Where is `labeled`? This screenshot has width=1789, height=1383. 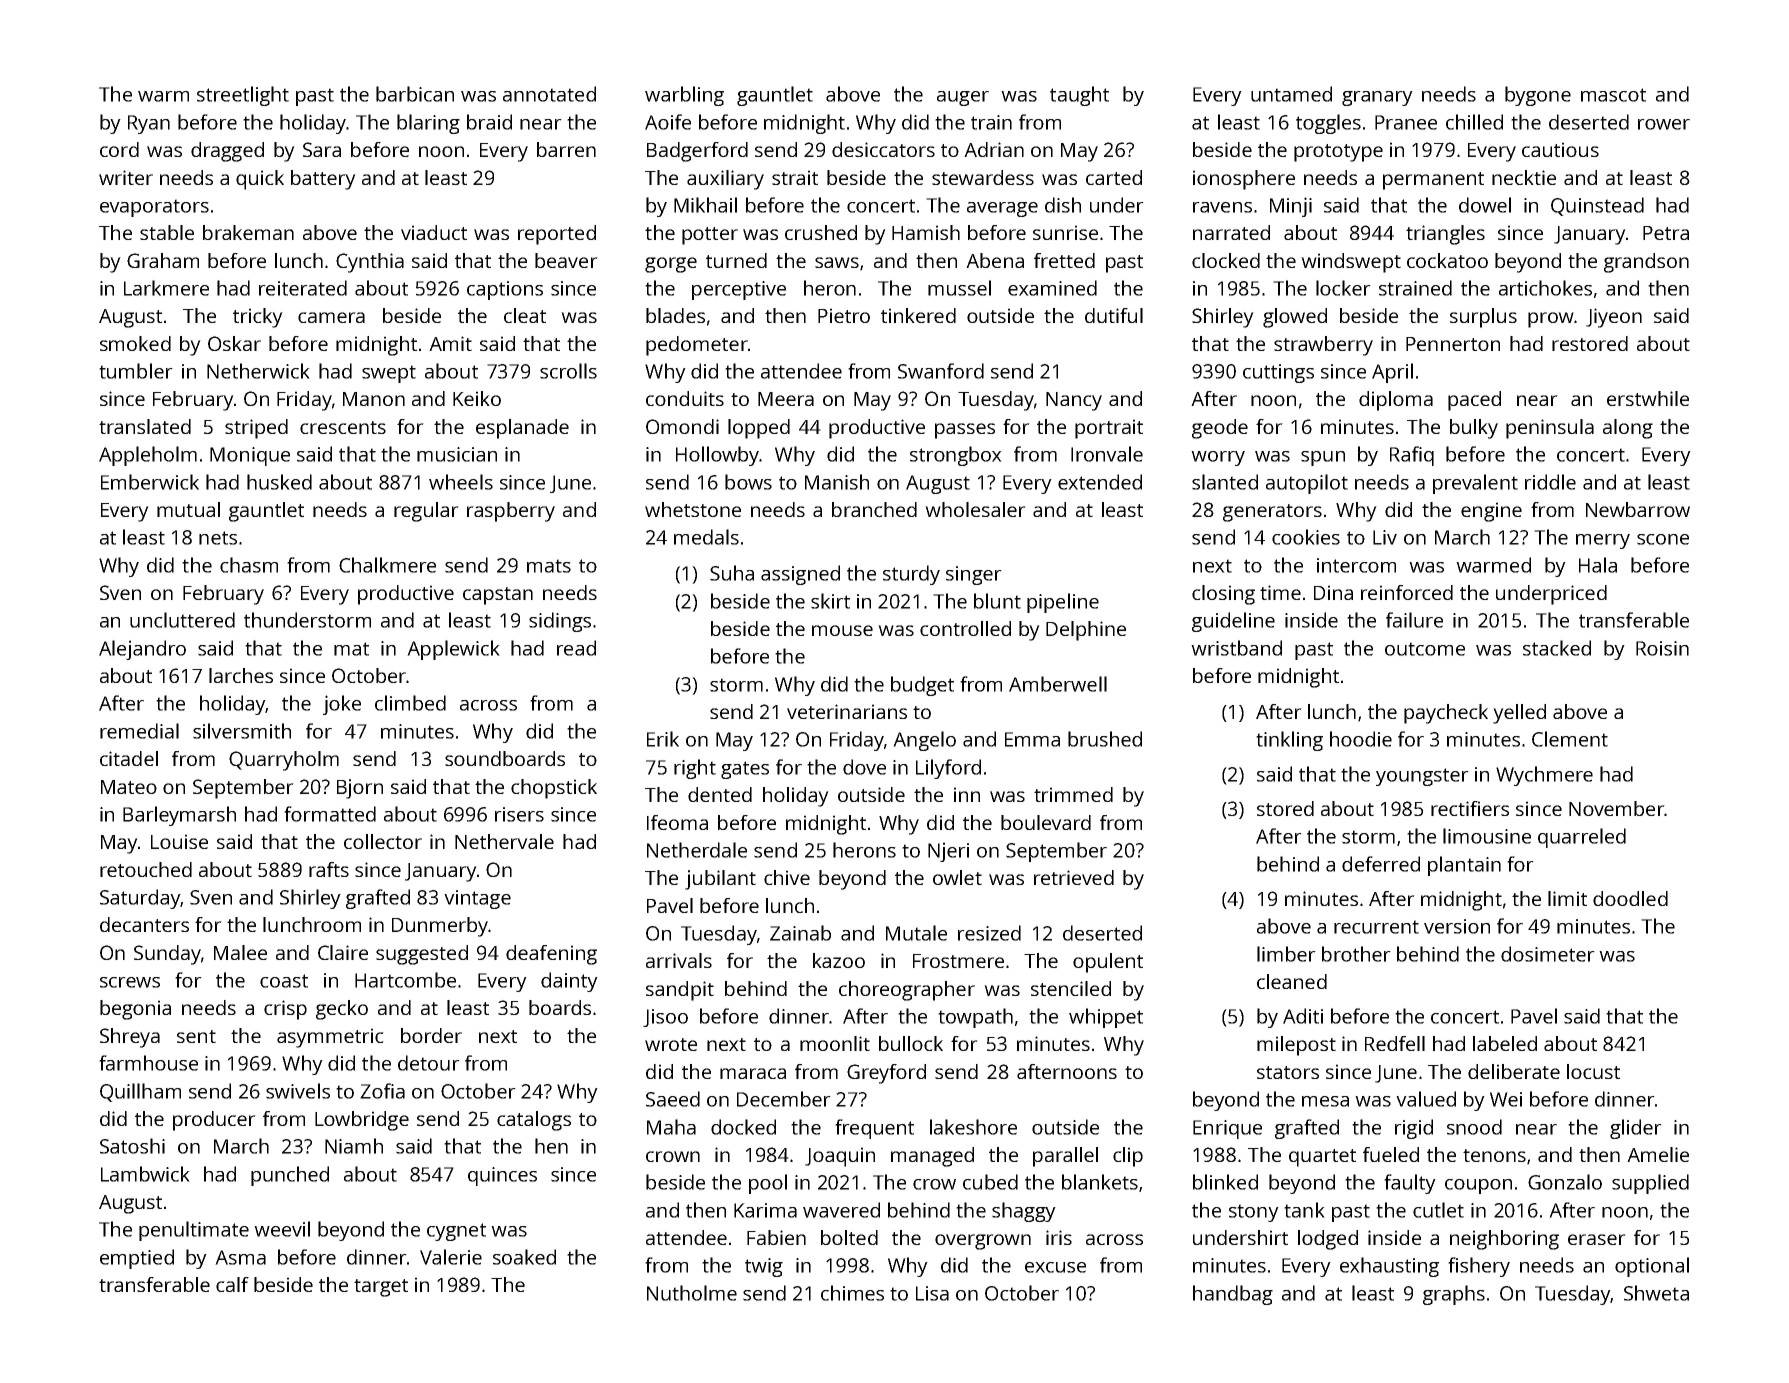 labeled is located at coordinates (1505, 1043).
